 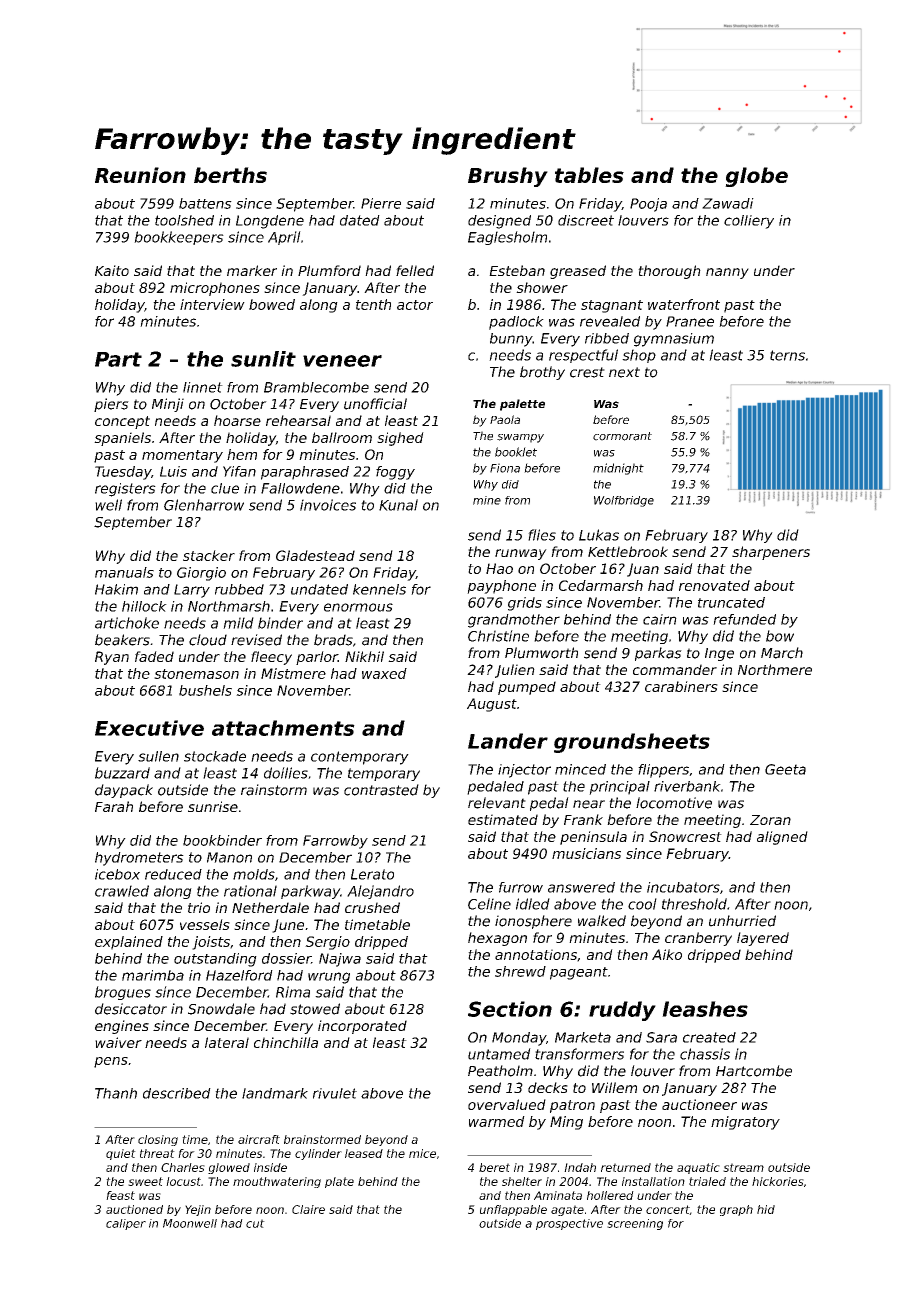 I want to click on marker, so click(x=252, y=270).
